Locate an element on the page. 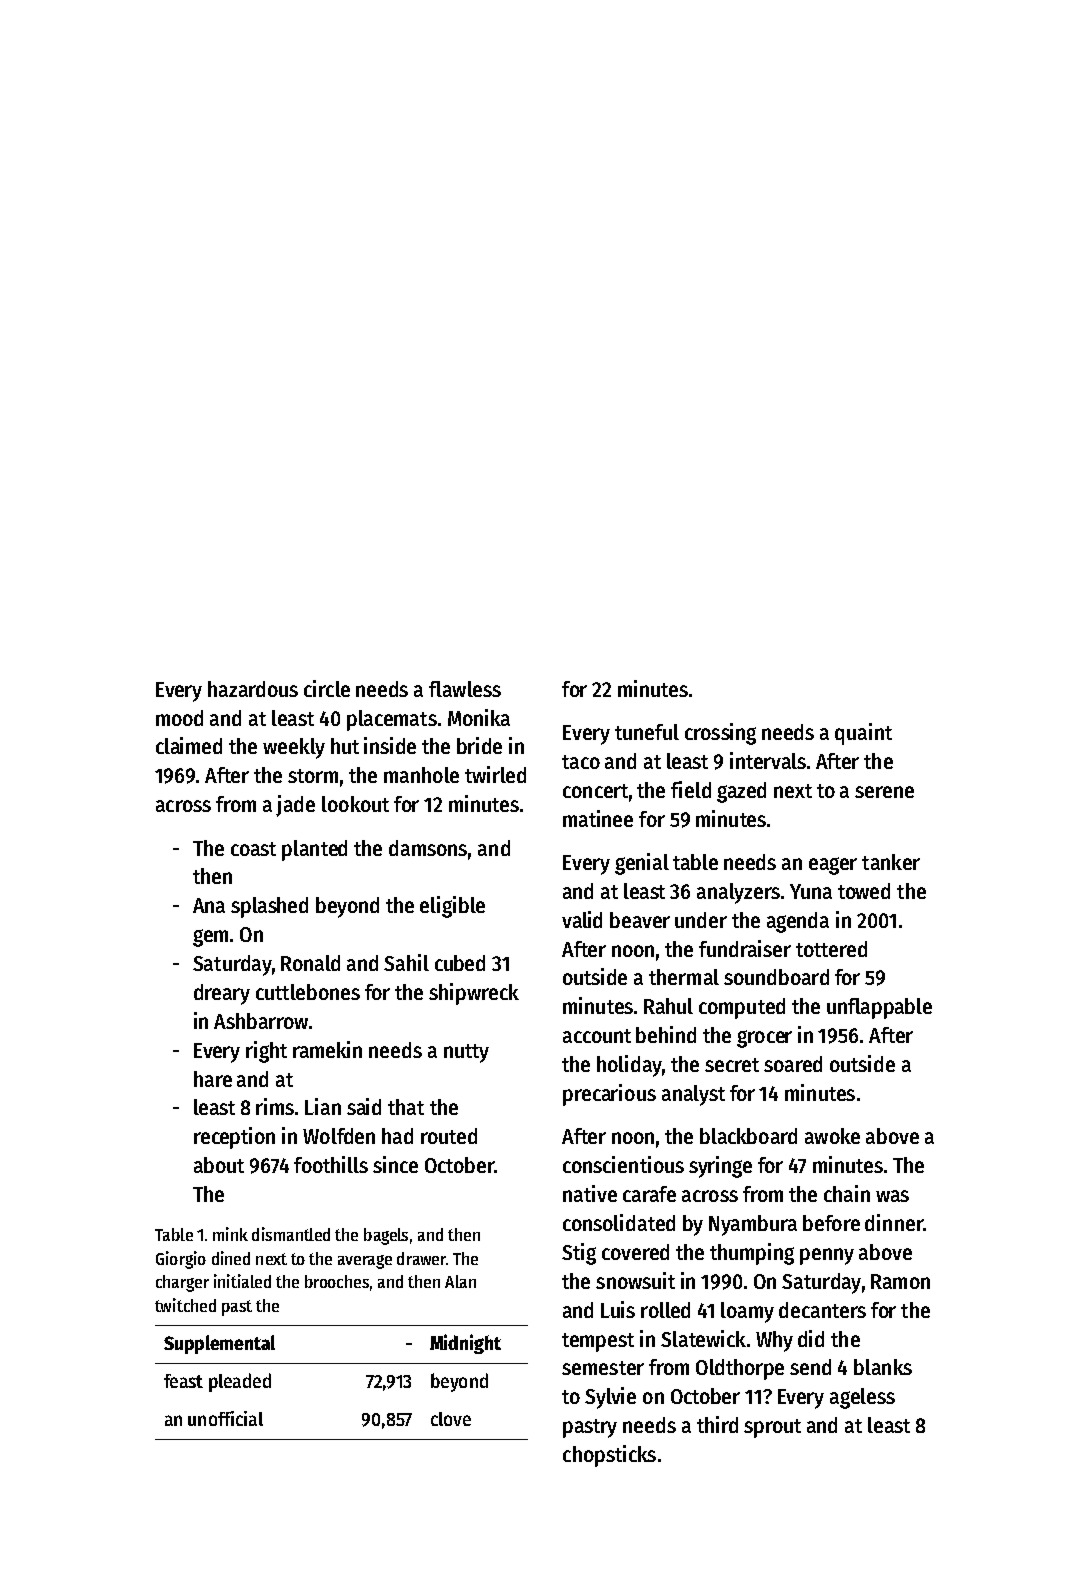 The width and height of the document is (1090, 1578). send is located at coordinates (810, 1367).
